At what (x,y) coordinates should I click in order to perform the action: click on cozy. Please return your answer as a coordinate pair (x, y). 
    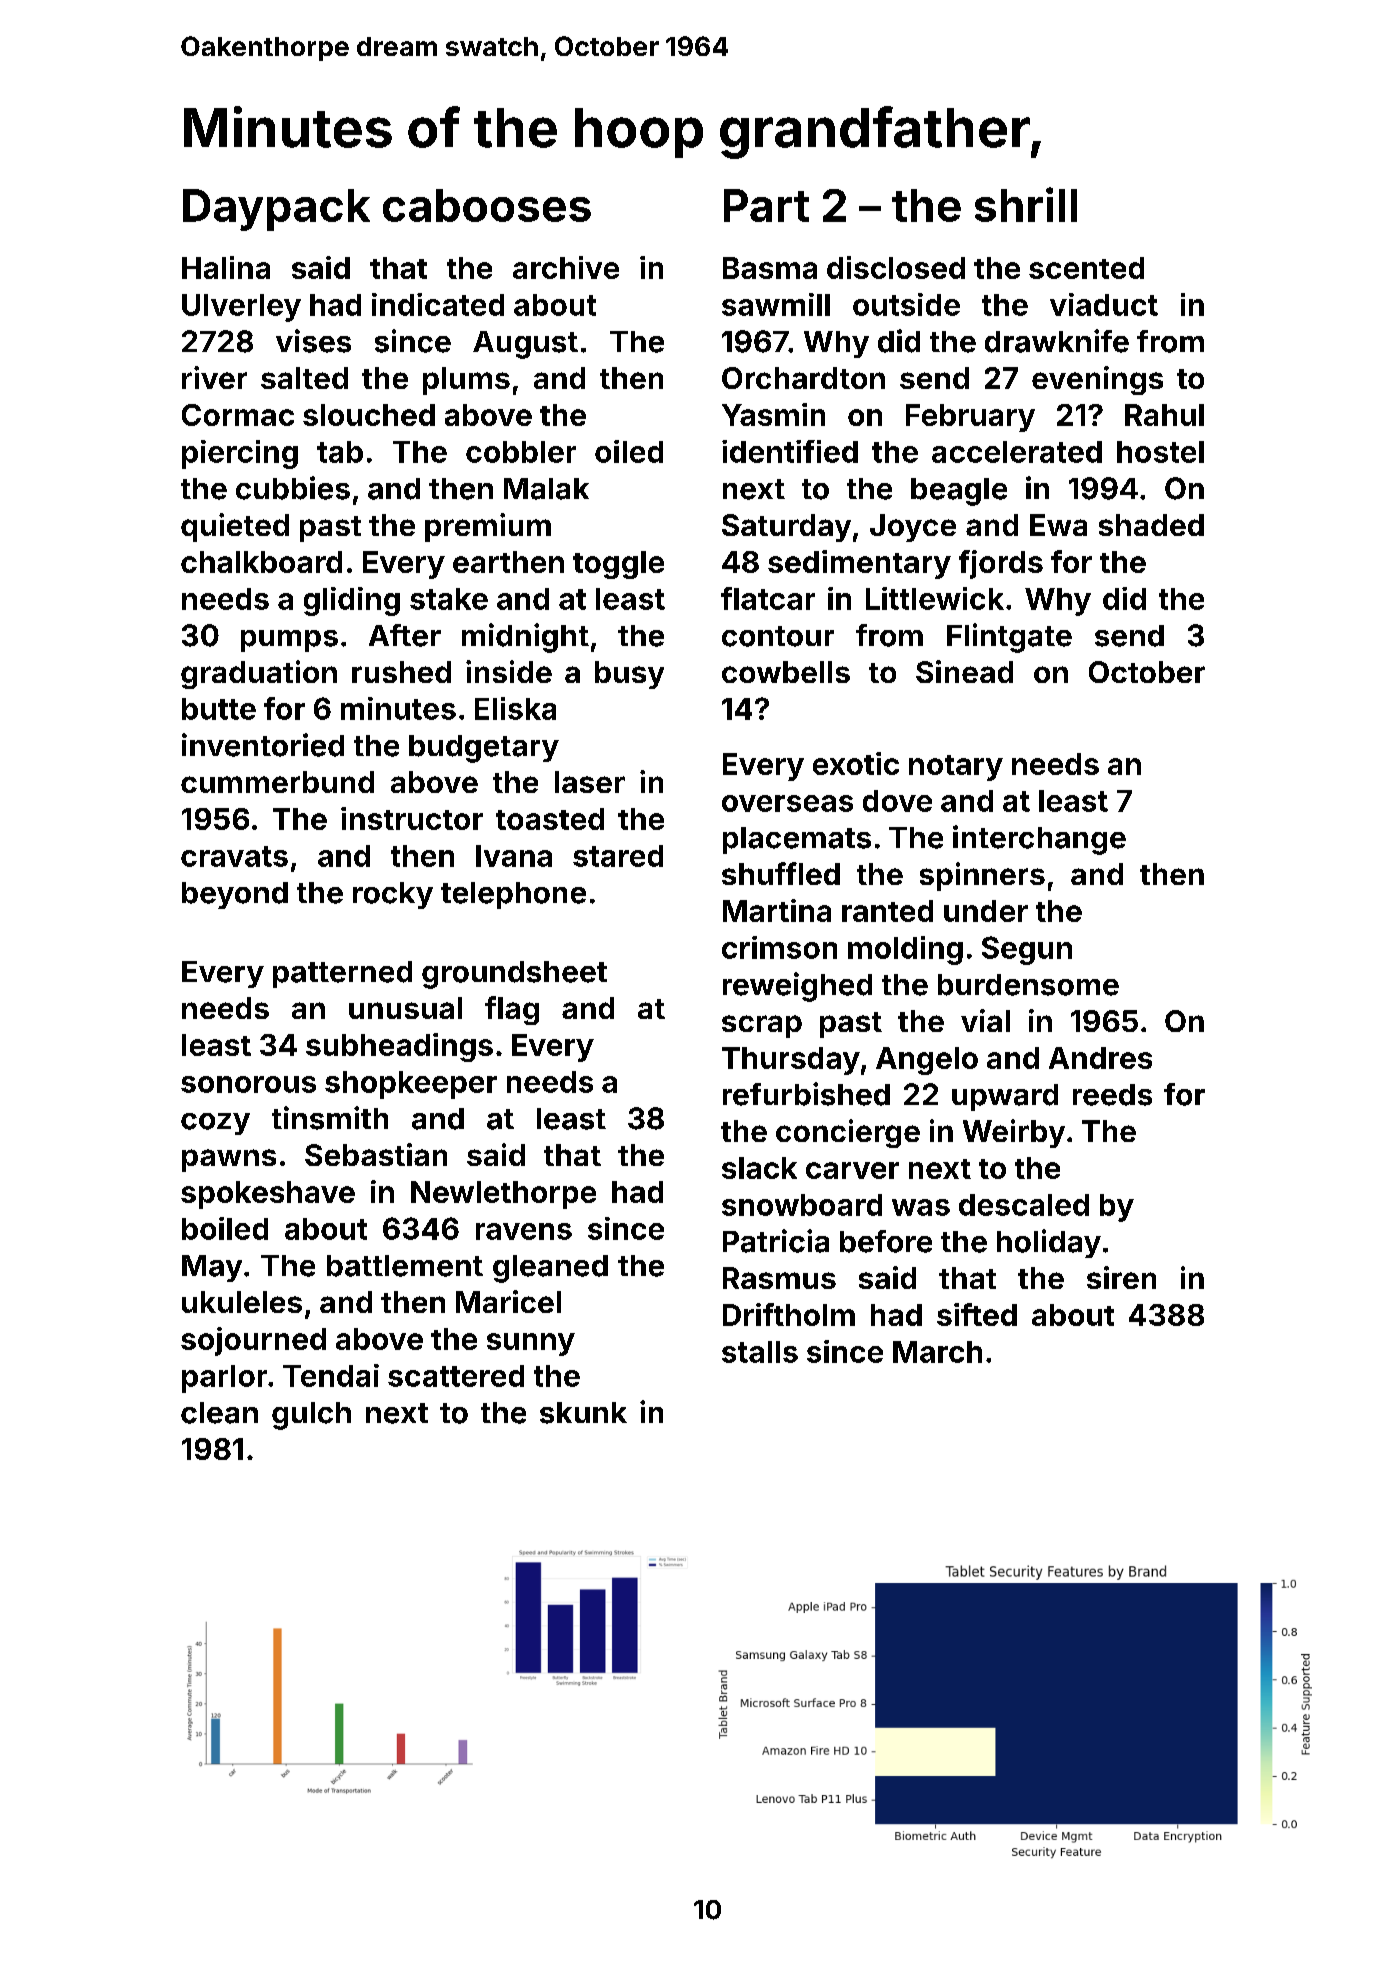
    Looking at the image, I should click on (215, 1124).
